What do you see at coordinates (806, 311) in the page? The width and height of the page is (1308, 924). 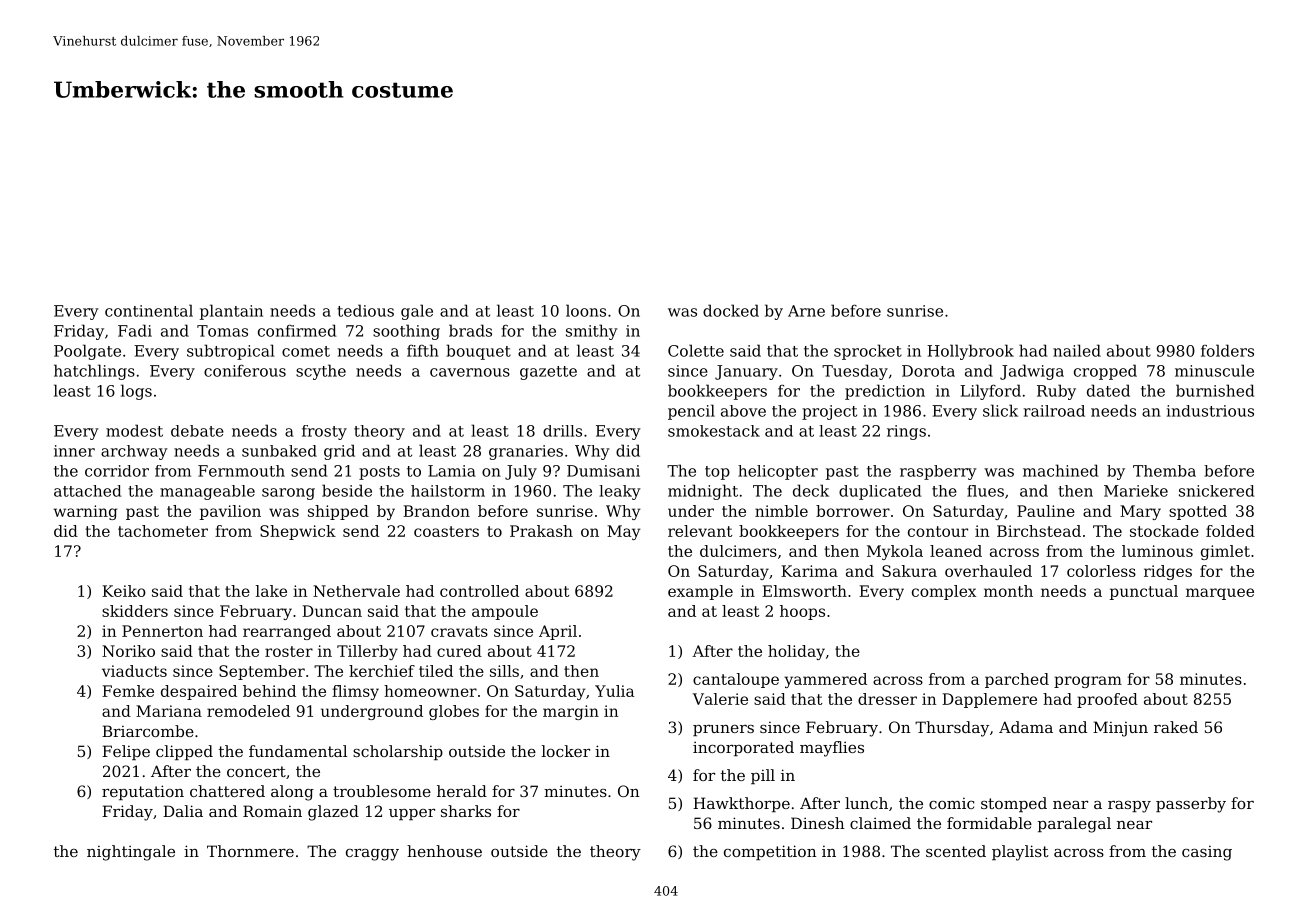 I see `Arne` at bounding box center [806, 311].
